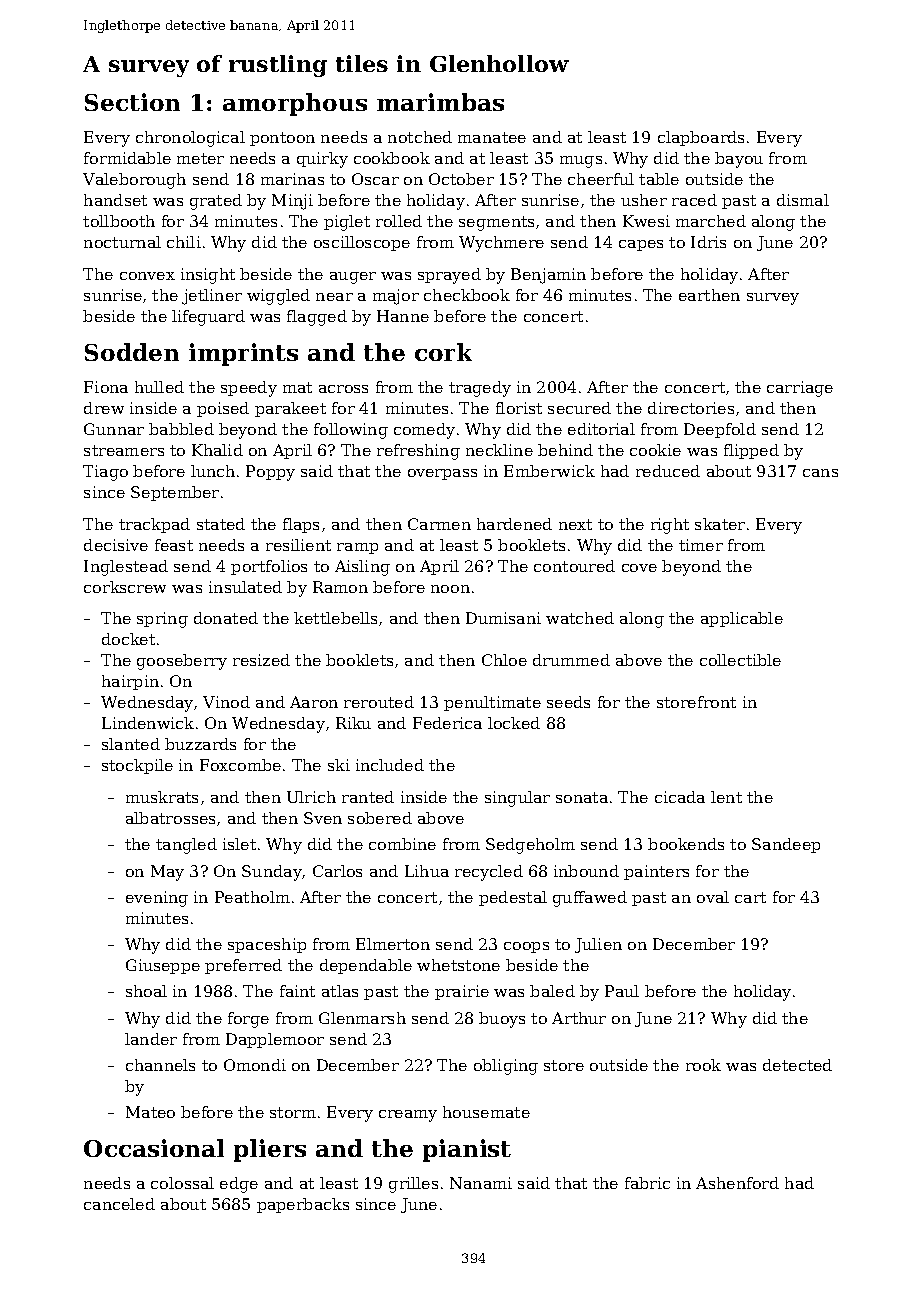  Describe the element at coordinates (157, 899) in the document. I see `evening` at that location.
